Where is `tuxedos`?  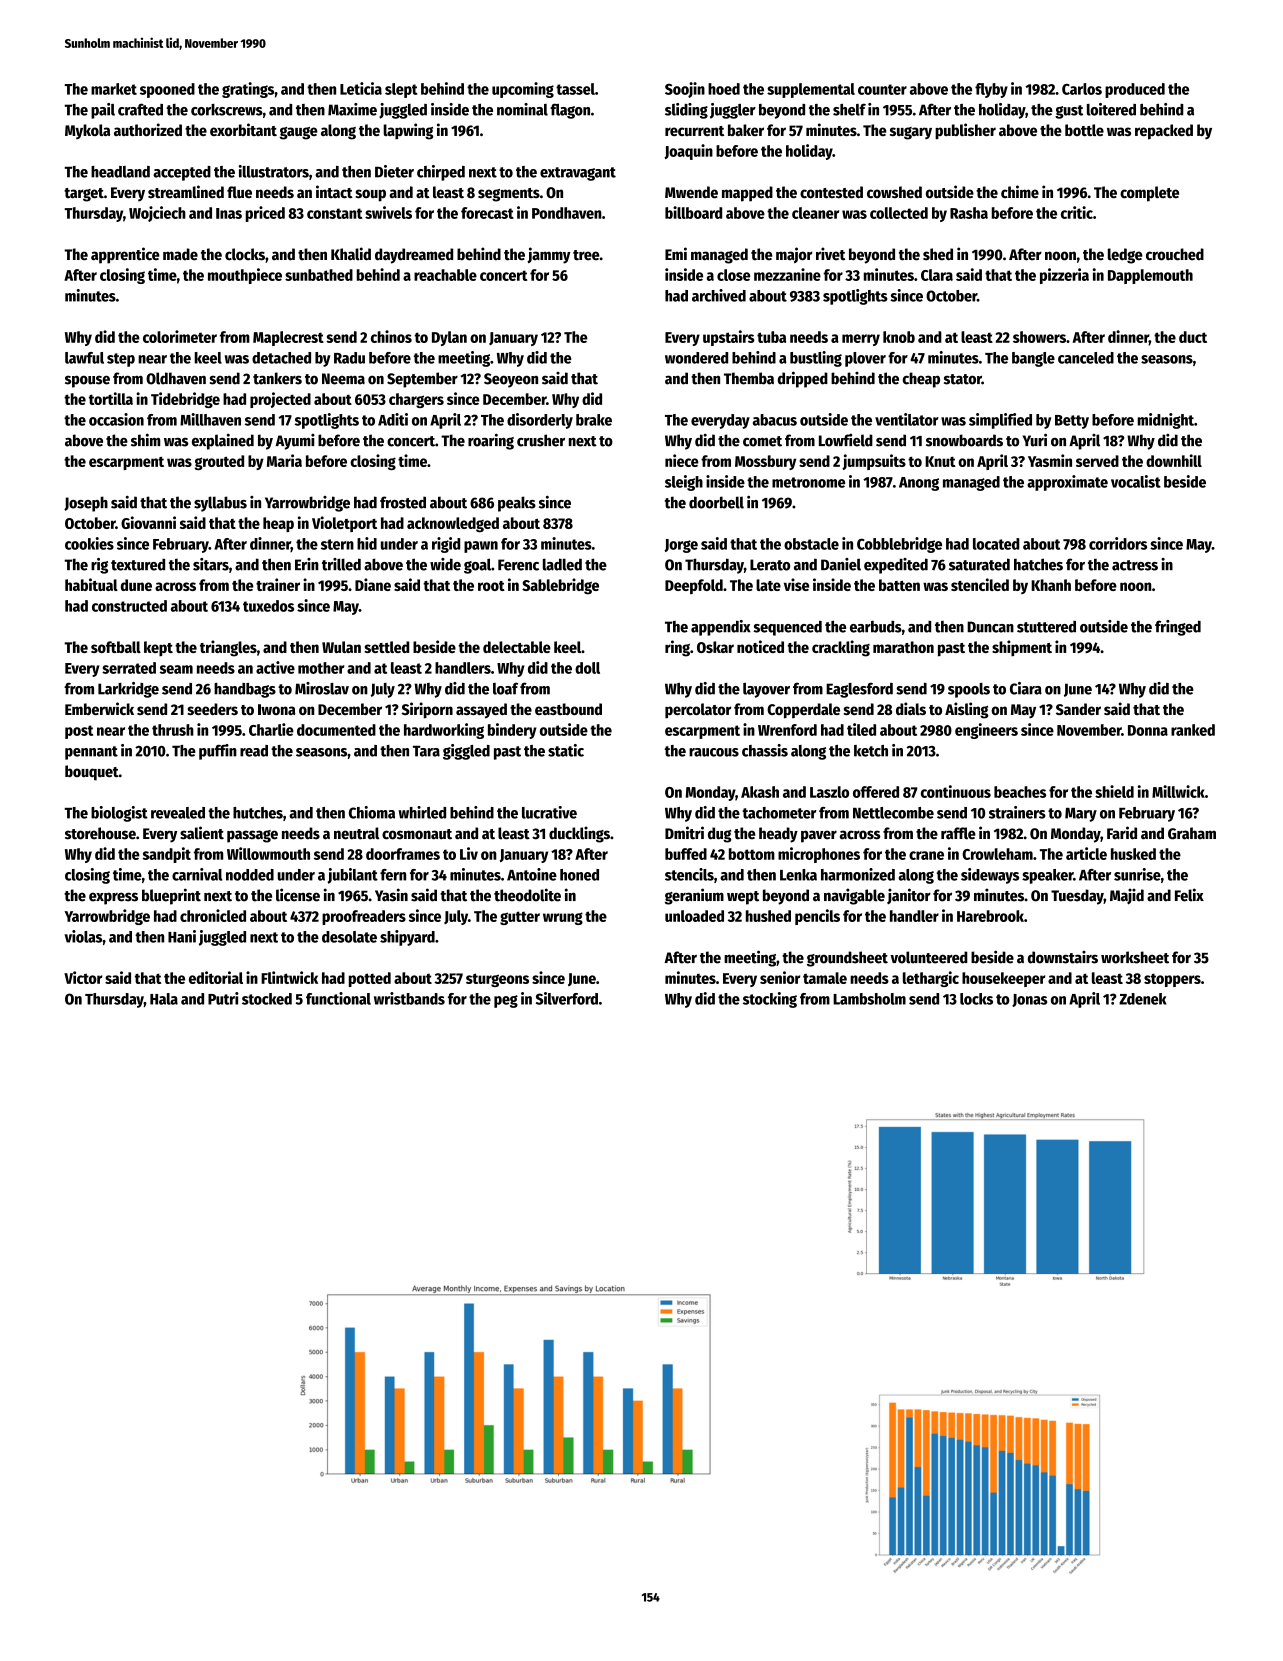 tuxedos is located at coordinates (268, 606).
